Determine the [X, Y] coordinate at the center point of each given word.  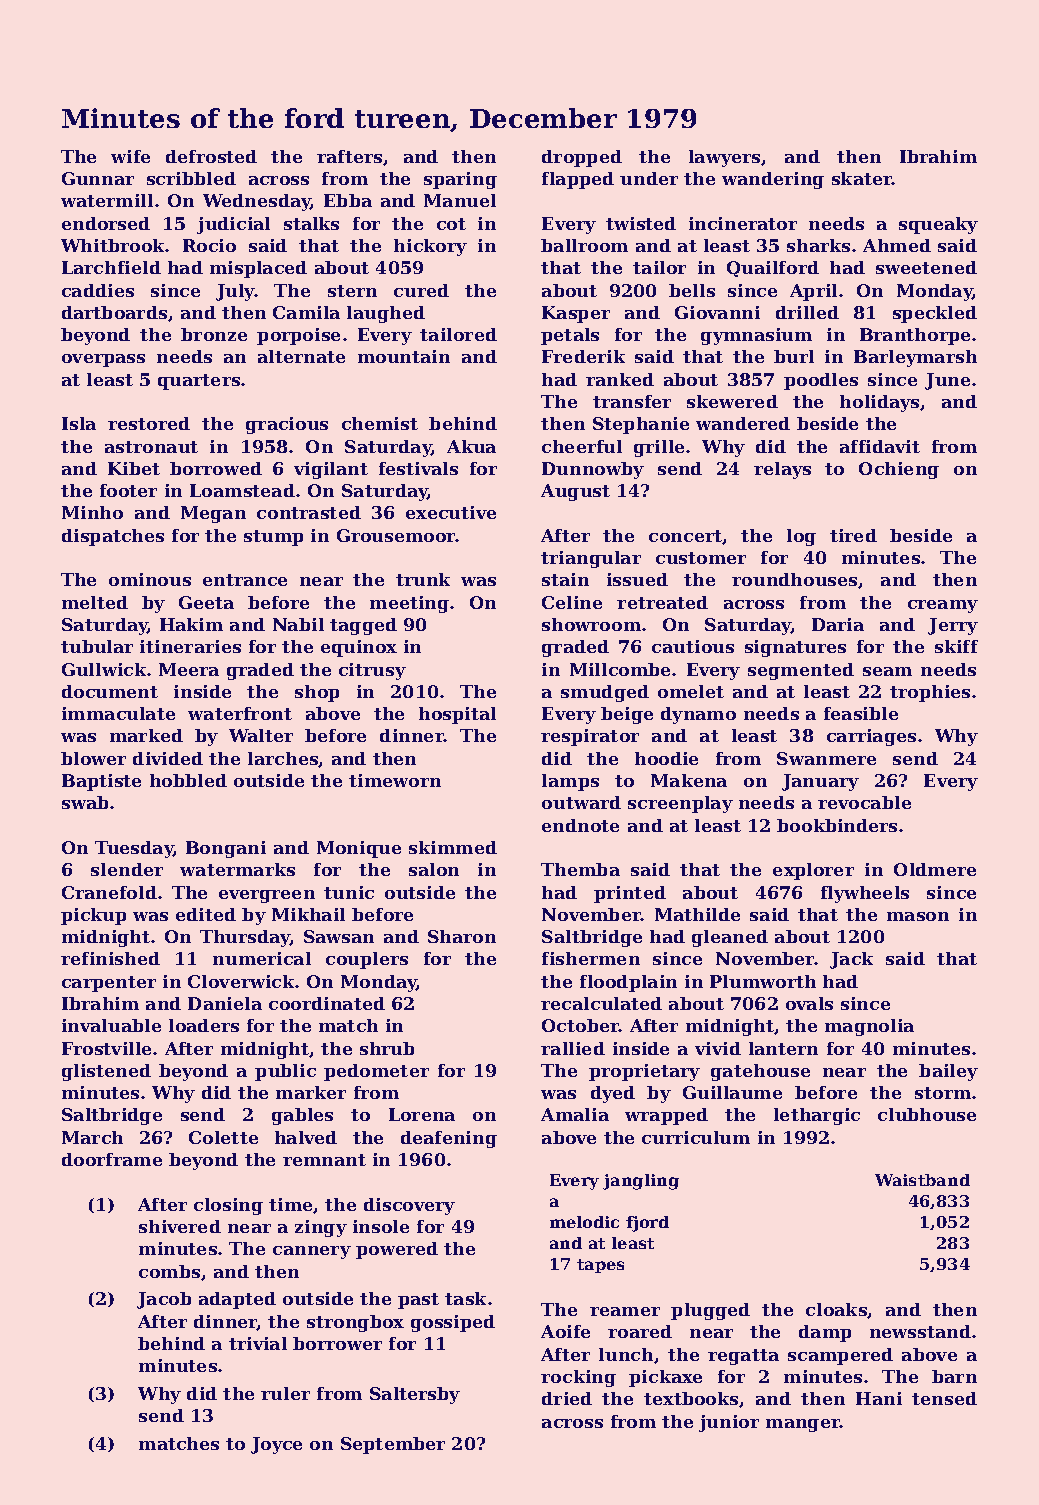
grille [659, 448]
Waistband [922, 1180]
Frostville [106, 1048]
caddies [98, 290]
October [581, 1025]
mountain [404, 356]
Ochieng [899, 470]
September [393, 1445]
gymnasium [756, 336]
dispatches [113, 537]
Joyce [276, 1445]
